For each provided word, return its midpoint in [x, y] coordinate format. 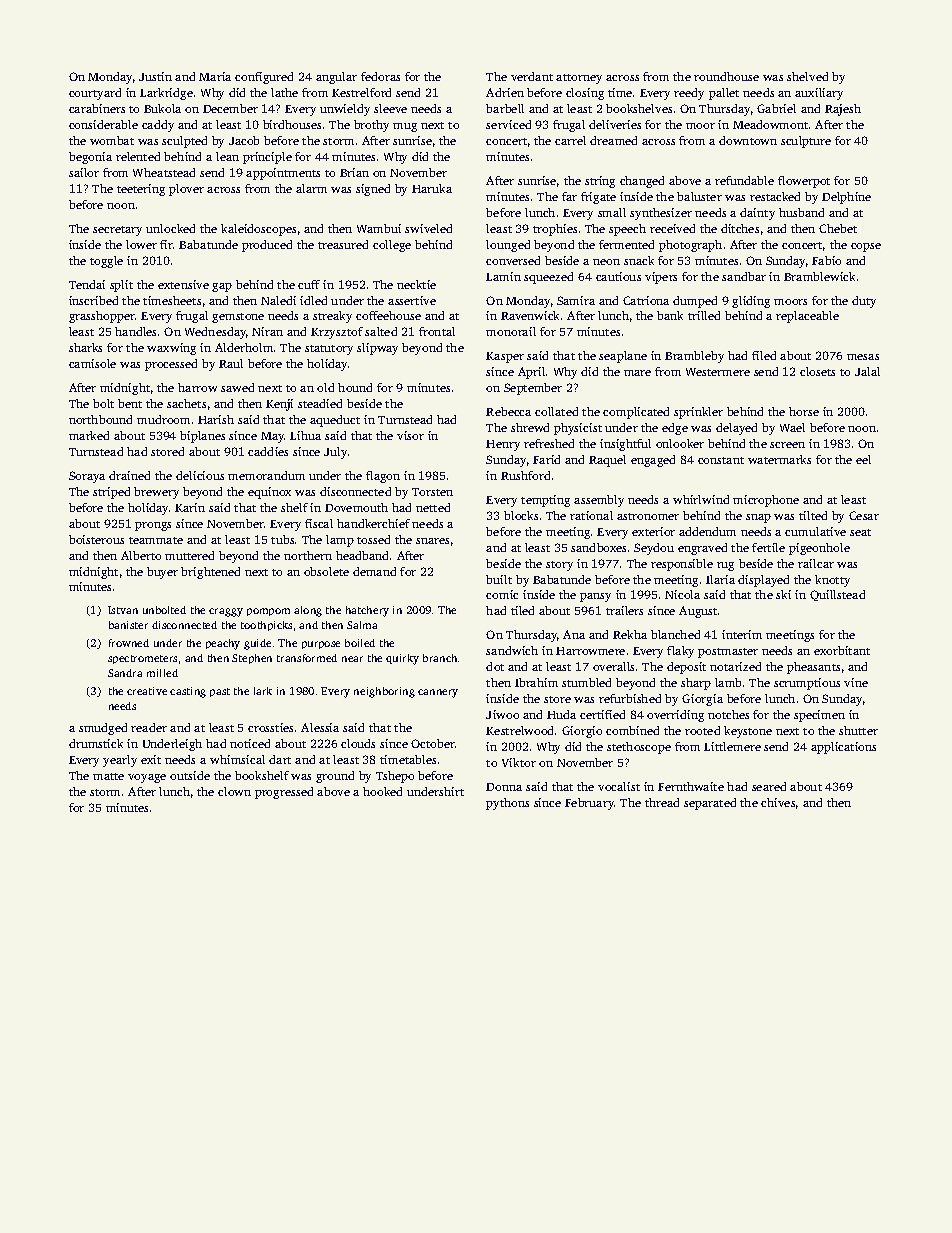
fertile [768, 547]
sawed [237, 387]
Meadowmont [770, 124]
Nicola [682, 594]
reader [149, 727]
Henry [503, 445]
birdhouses [292, 124]
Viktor [519, 762]
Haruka [432, 188]
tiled [522, 610]
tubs [282, 539]
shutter [858, 730]
